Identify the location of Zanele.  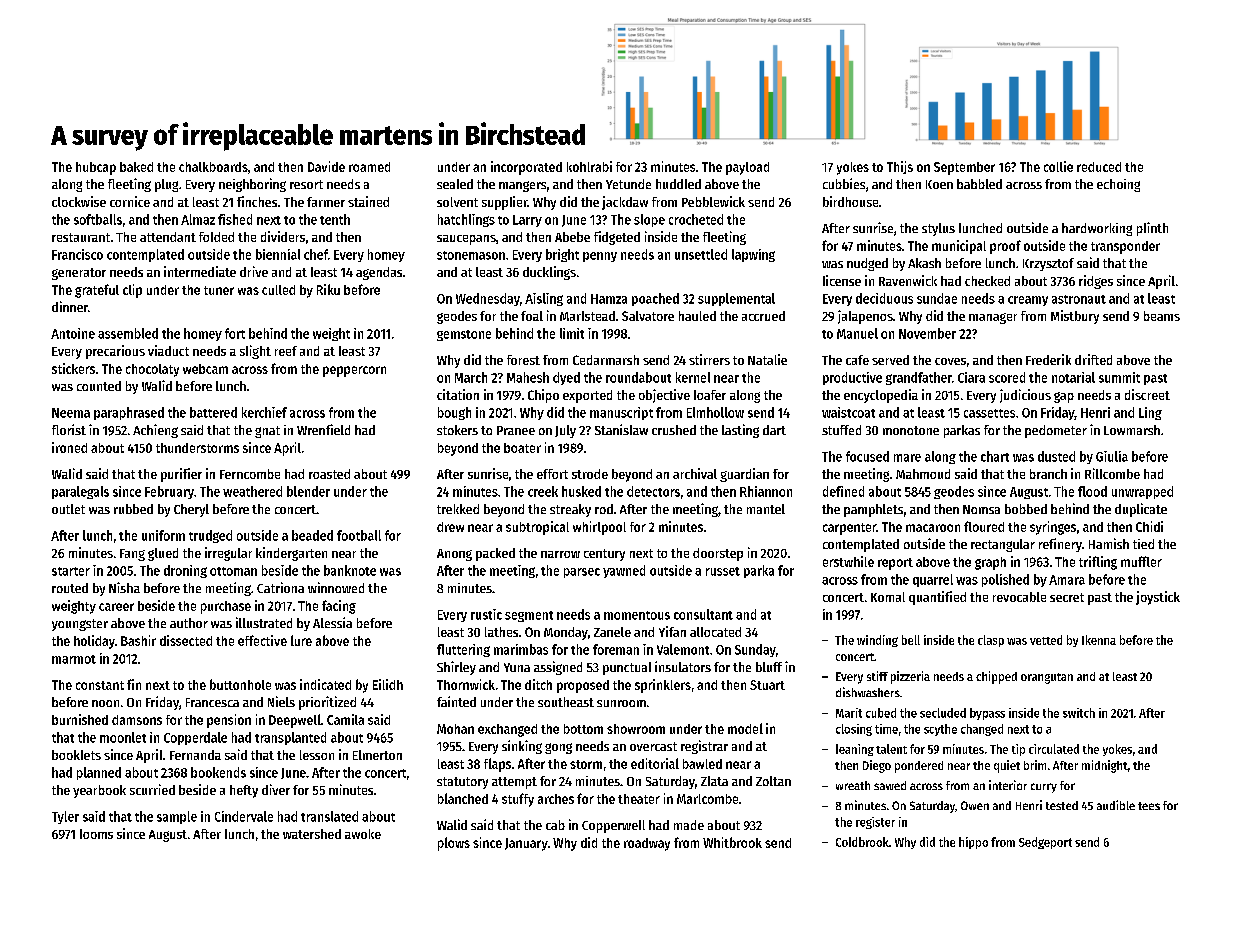
(612, 632).
